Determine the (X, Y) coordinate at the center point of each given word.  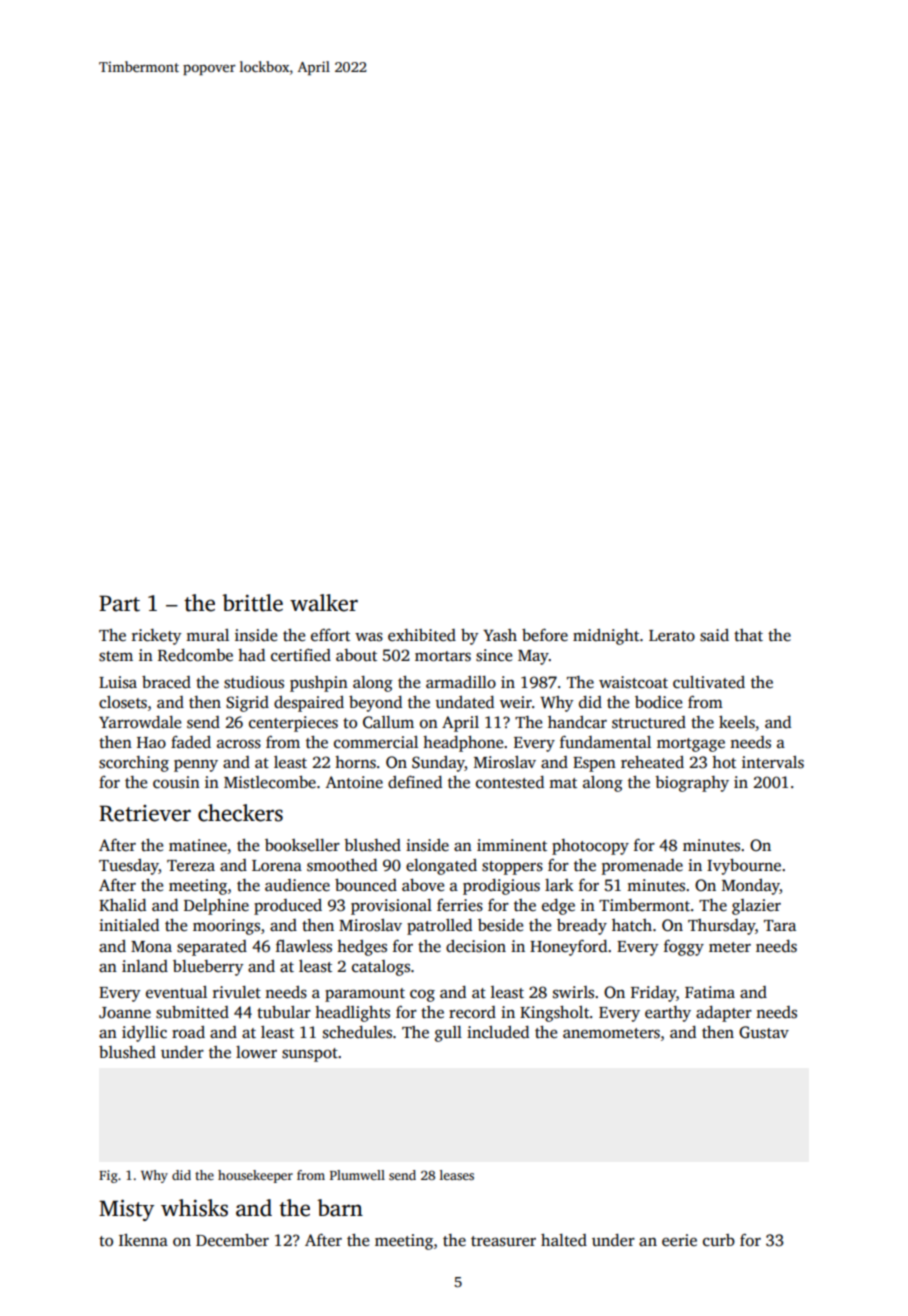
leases (457, 1175)
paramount (365, 995)
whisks (194, 1208)
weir (516, 702)
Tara (780, 925)
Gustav (764, 1032)
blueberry (208, 968)
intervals (773, 762)
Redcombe (195, 655)
